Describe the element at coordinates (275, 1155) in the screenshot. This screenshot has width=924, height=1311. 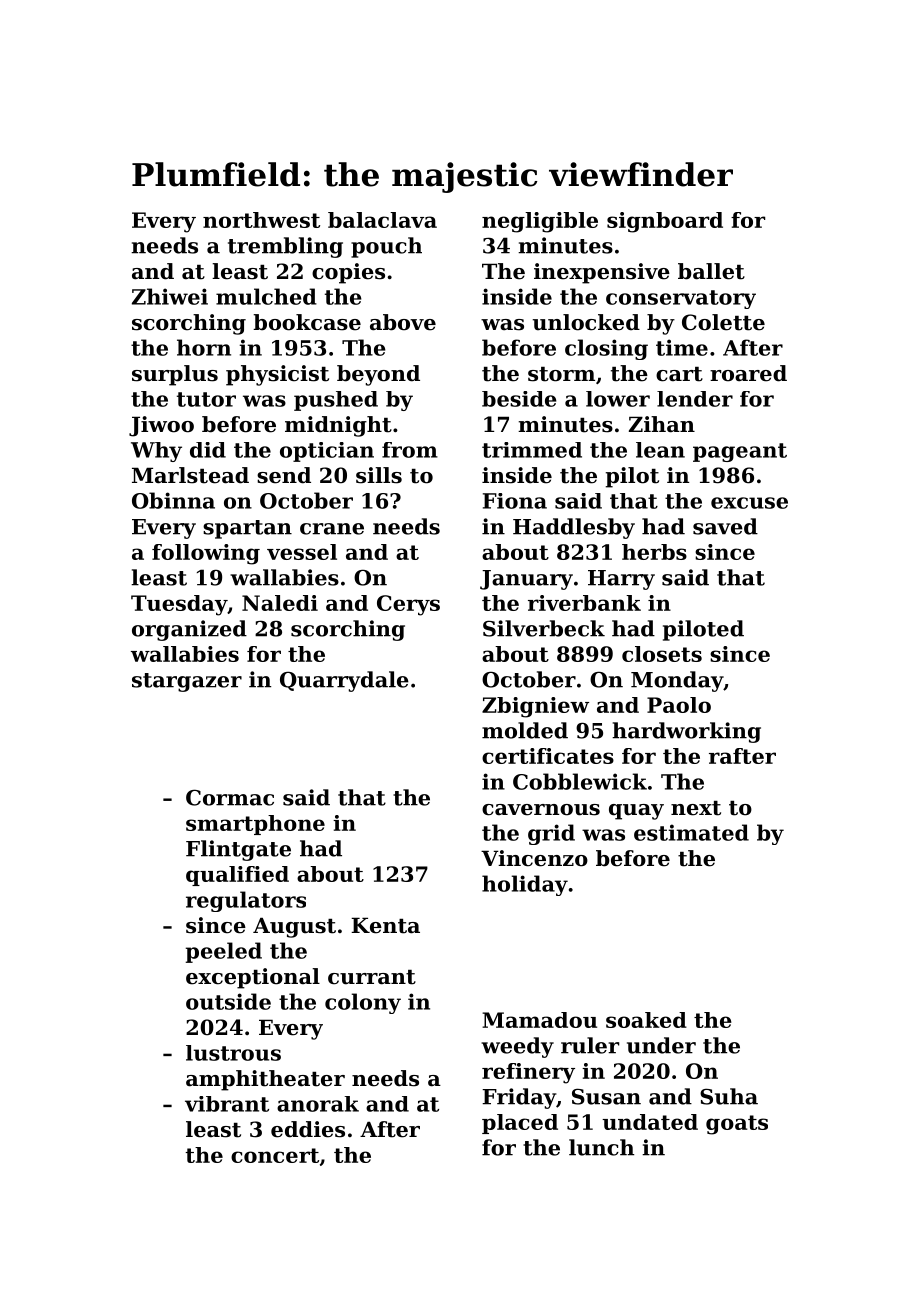
I see `concert` at that location.
